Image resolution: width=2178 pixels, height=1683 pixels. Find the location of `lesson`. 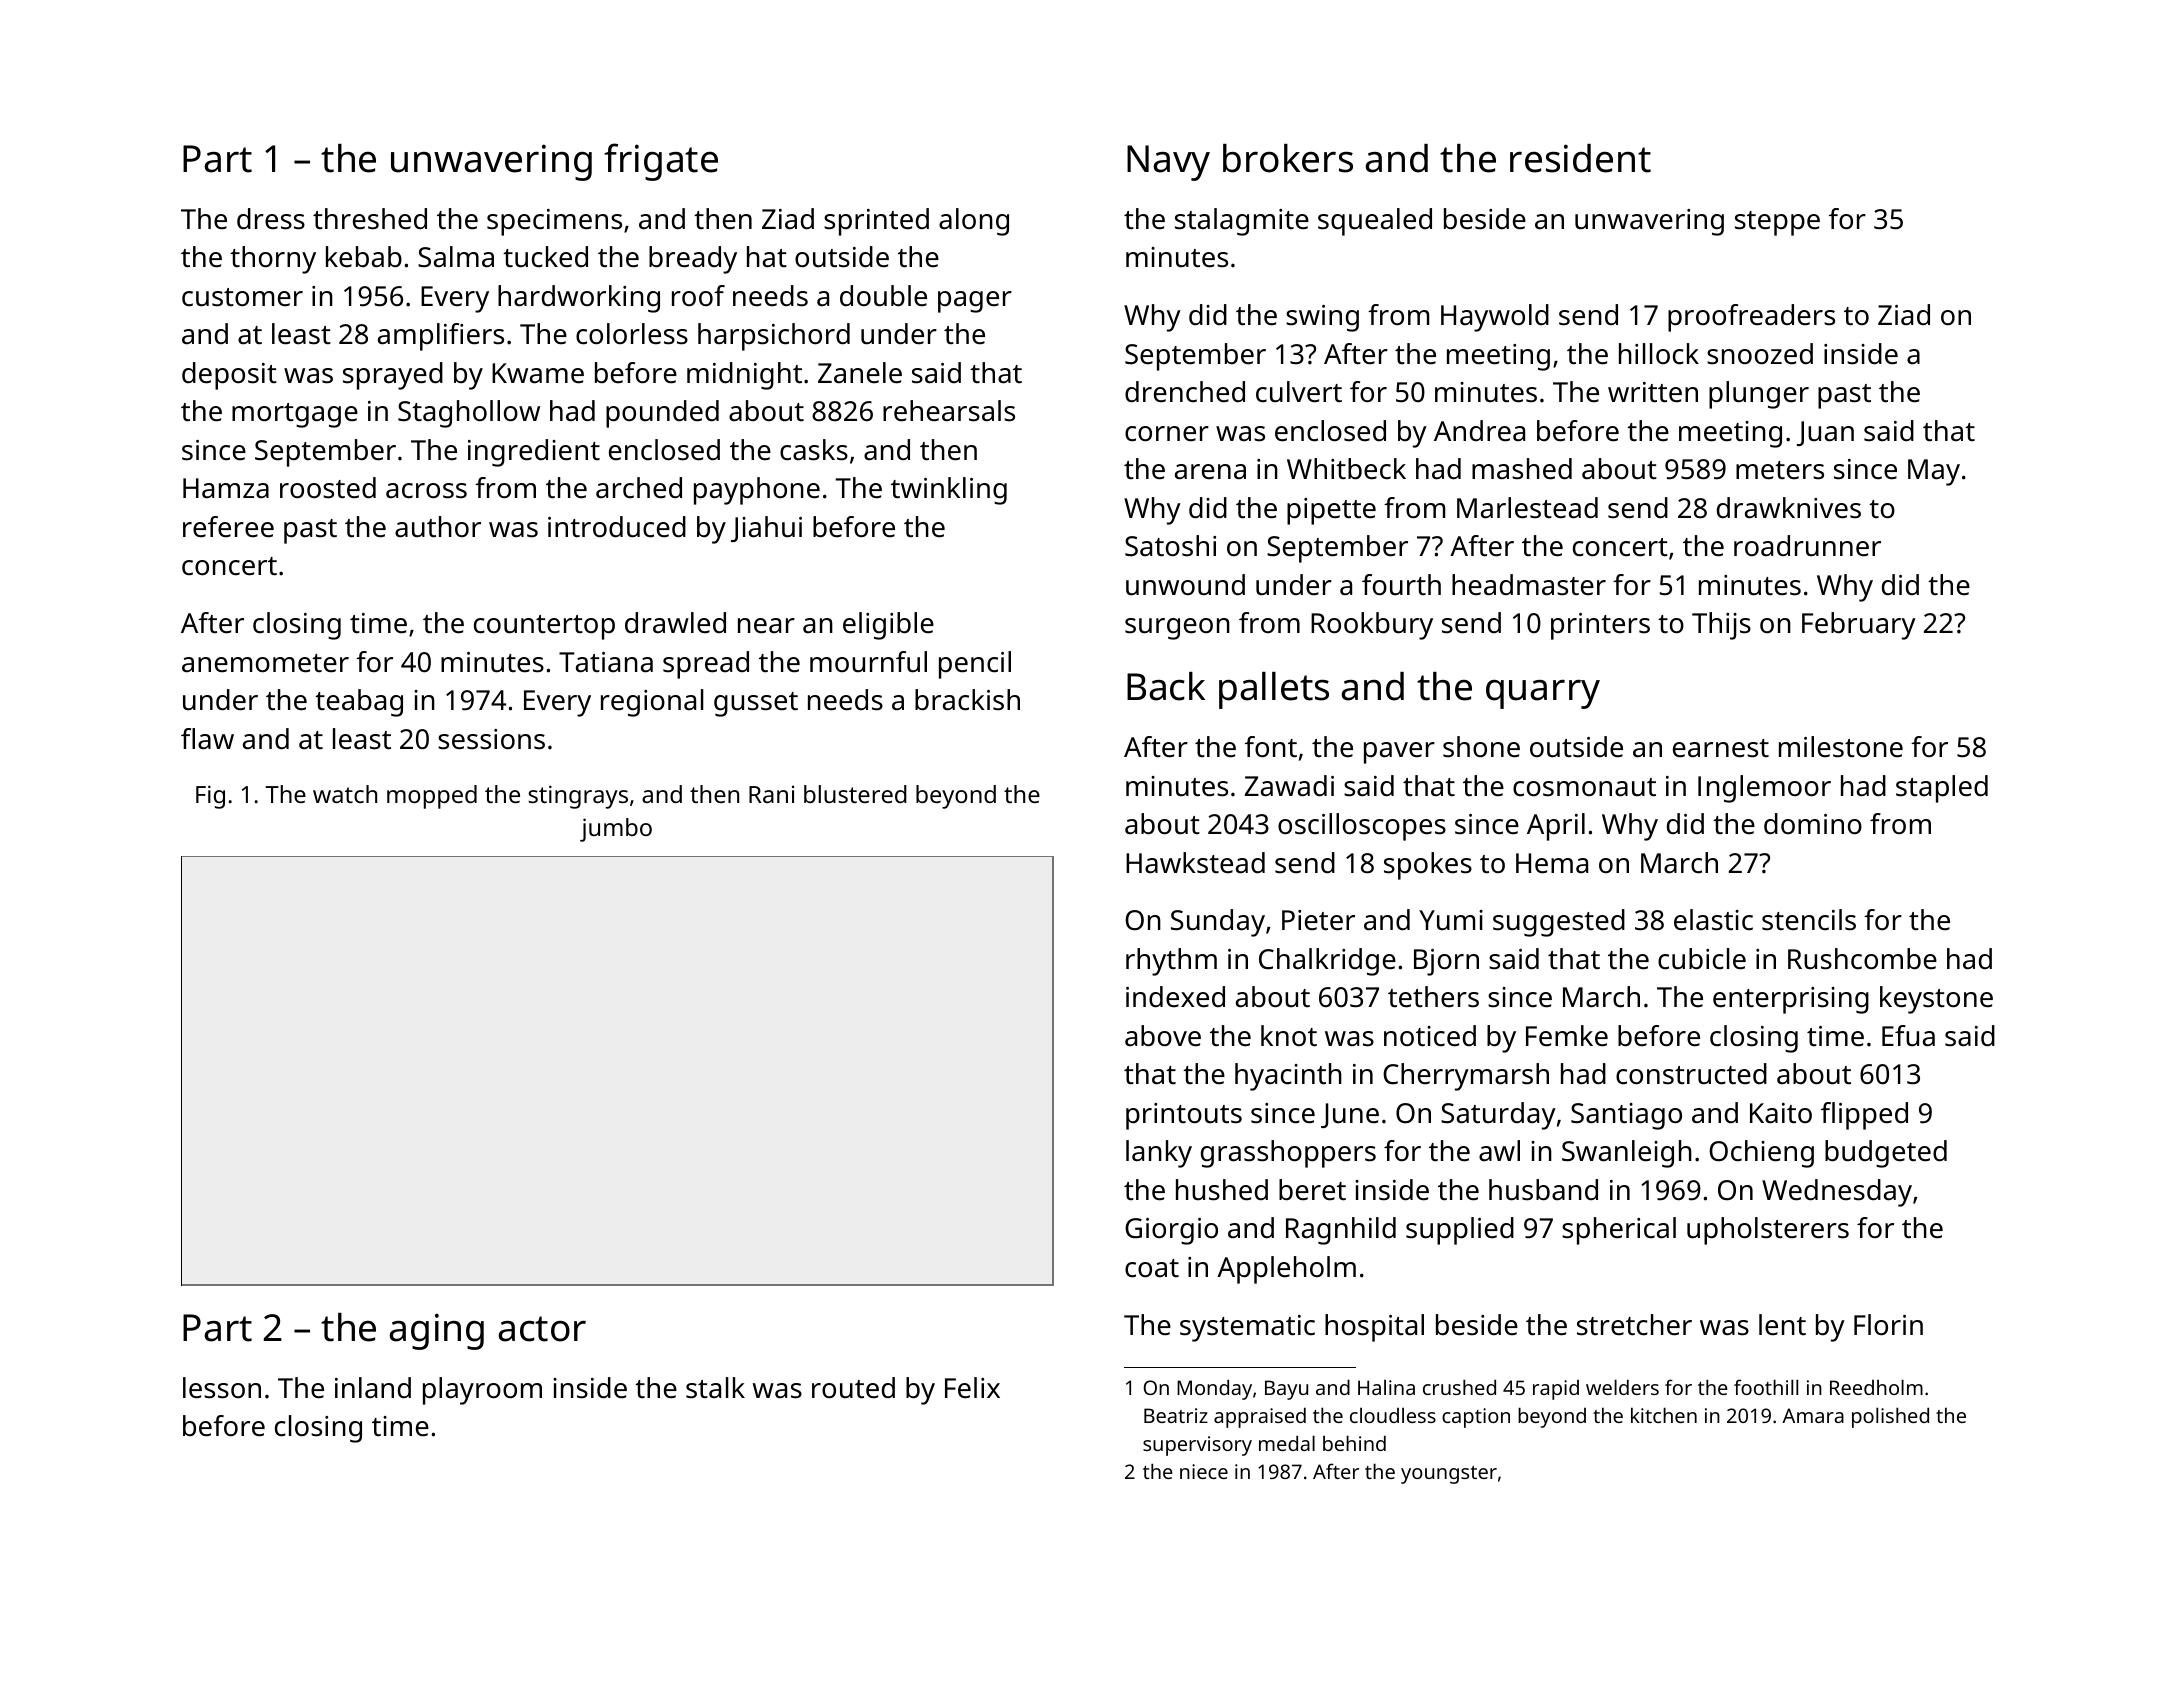

lesson is located at coordinates (222, 1388).
